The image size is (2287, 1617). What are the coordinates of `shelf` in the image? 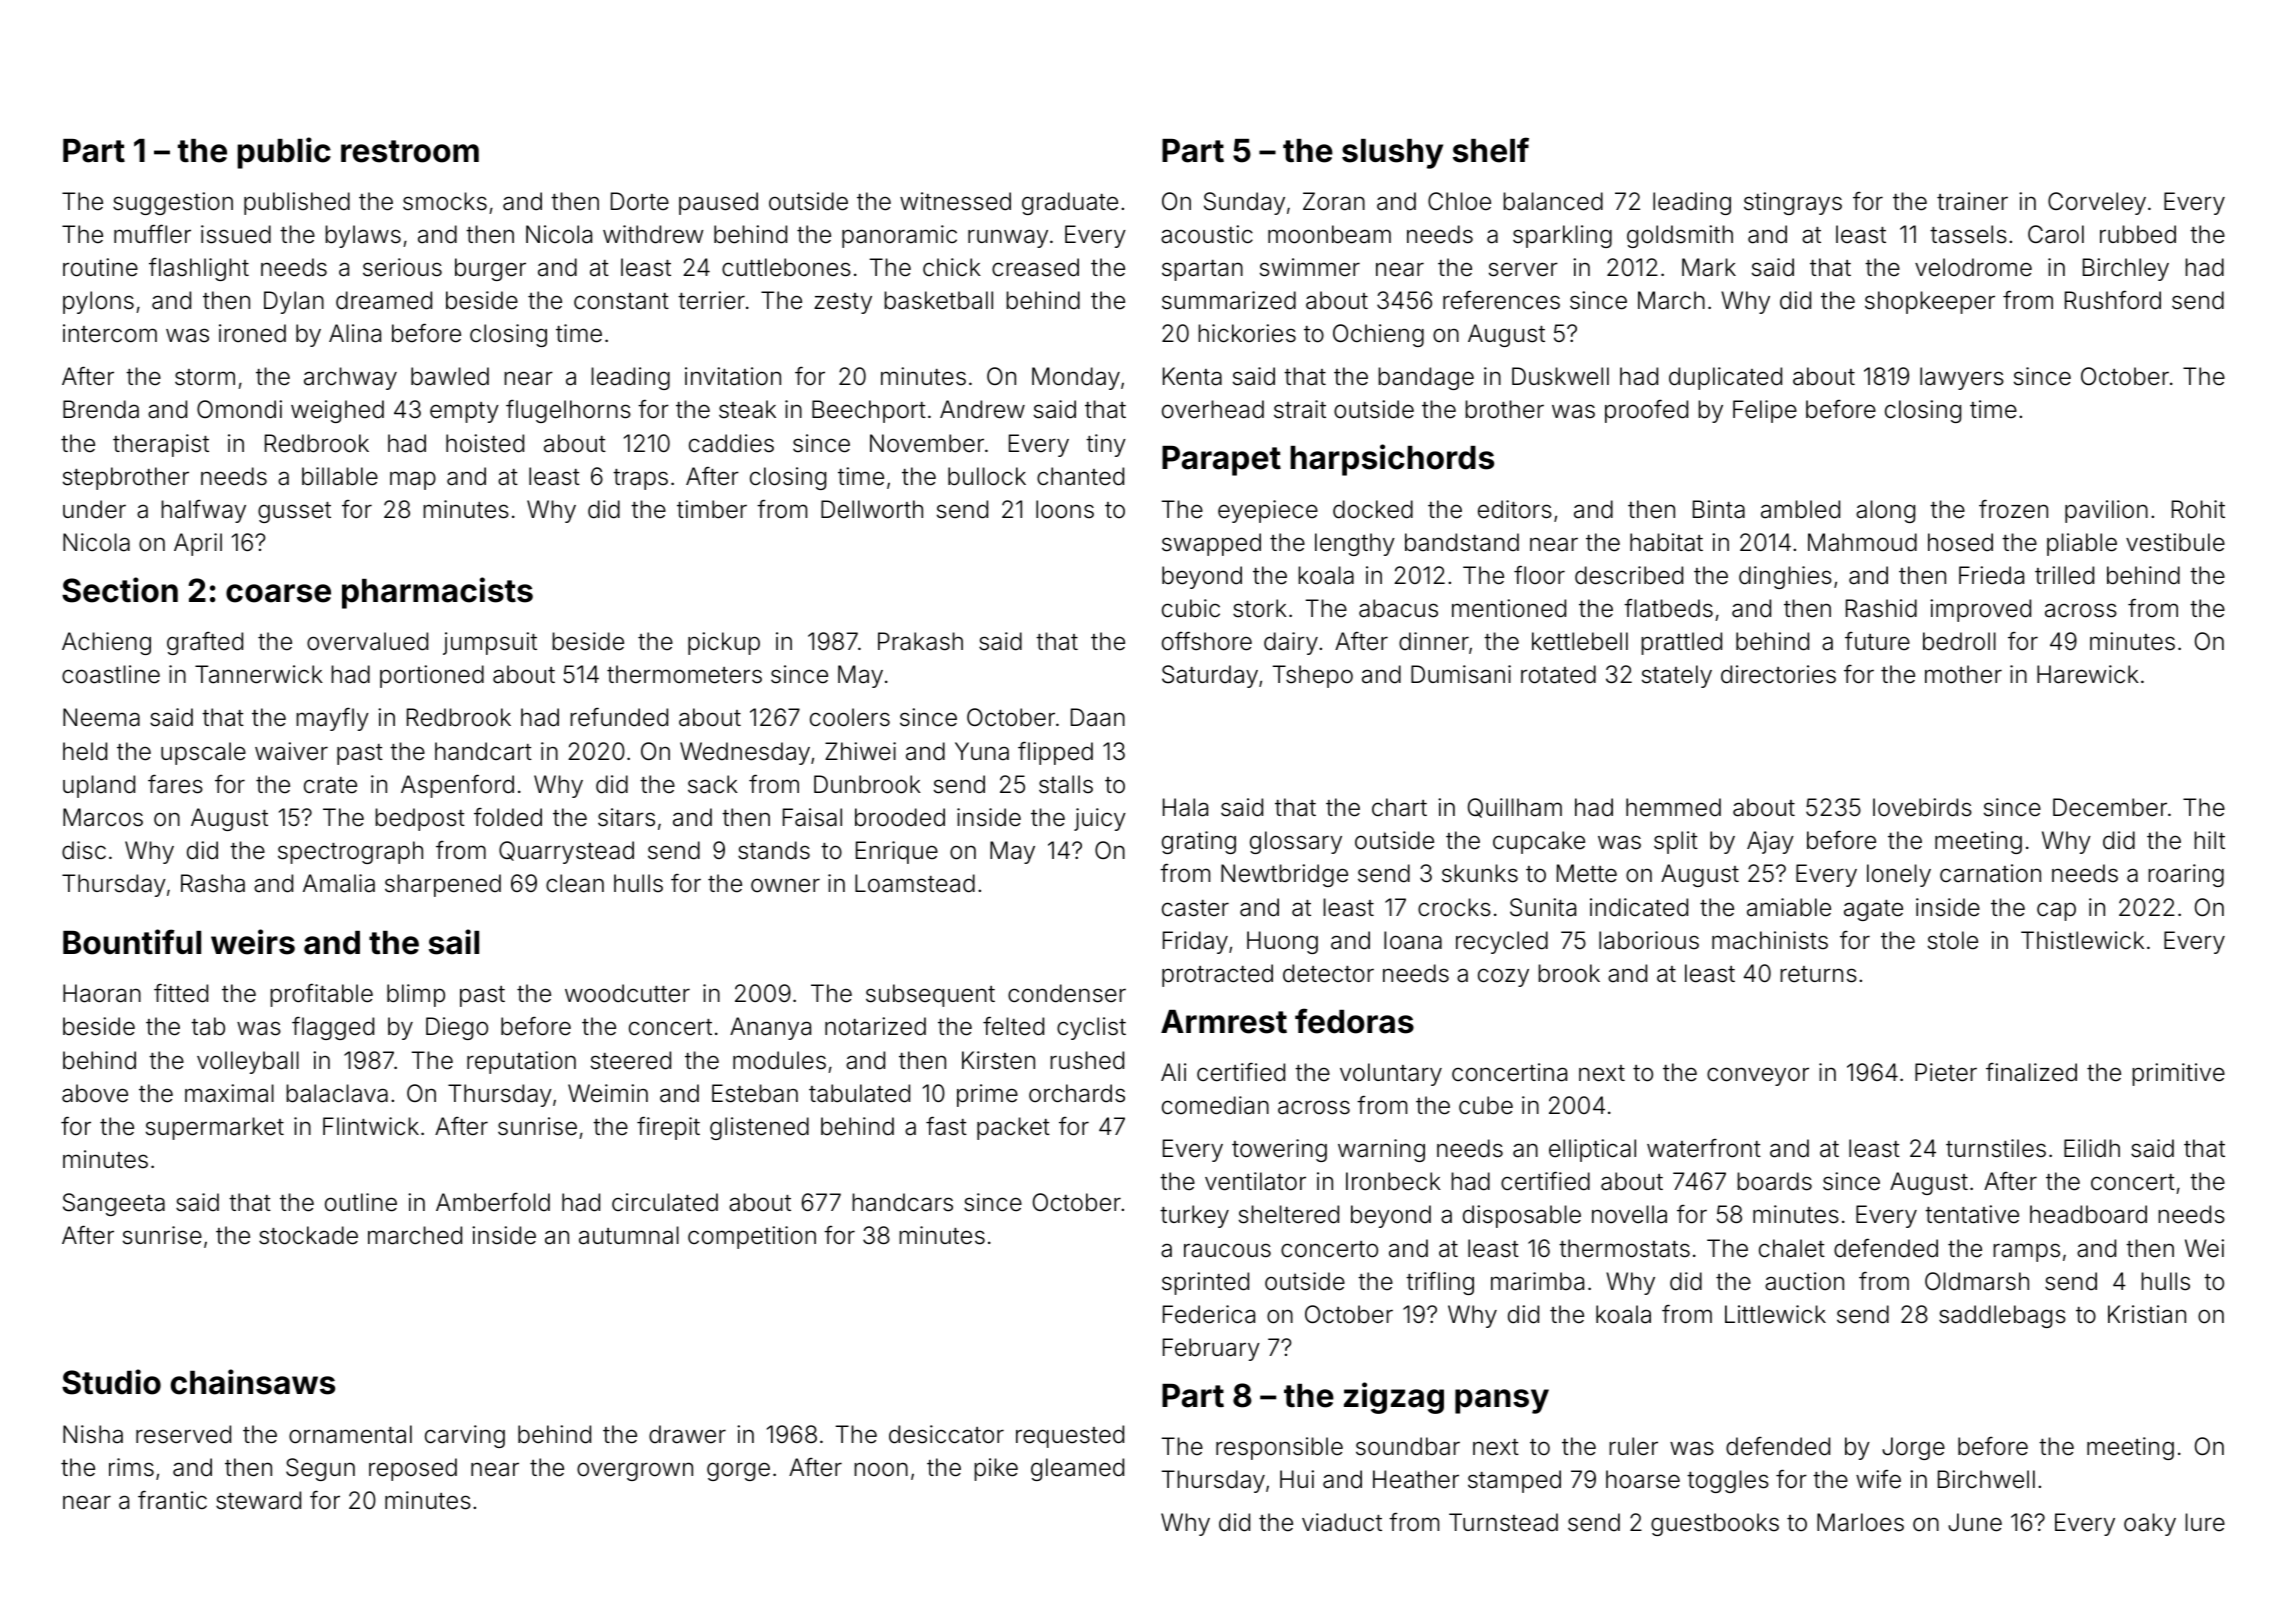 It's located at (1491, 150).
